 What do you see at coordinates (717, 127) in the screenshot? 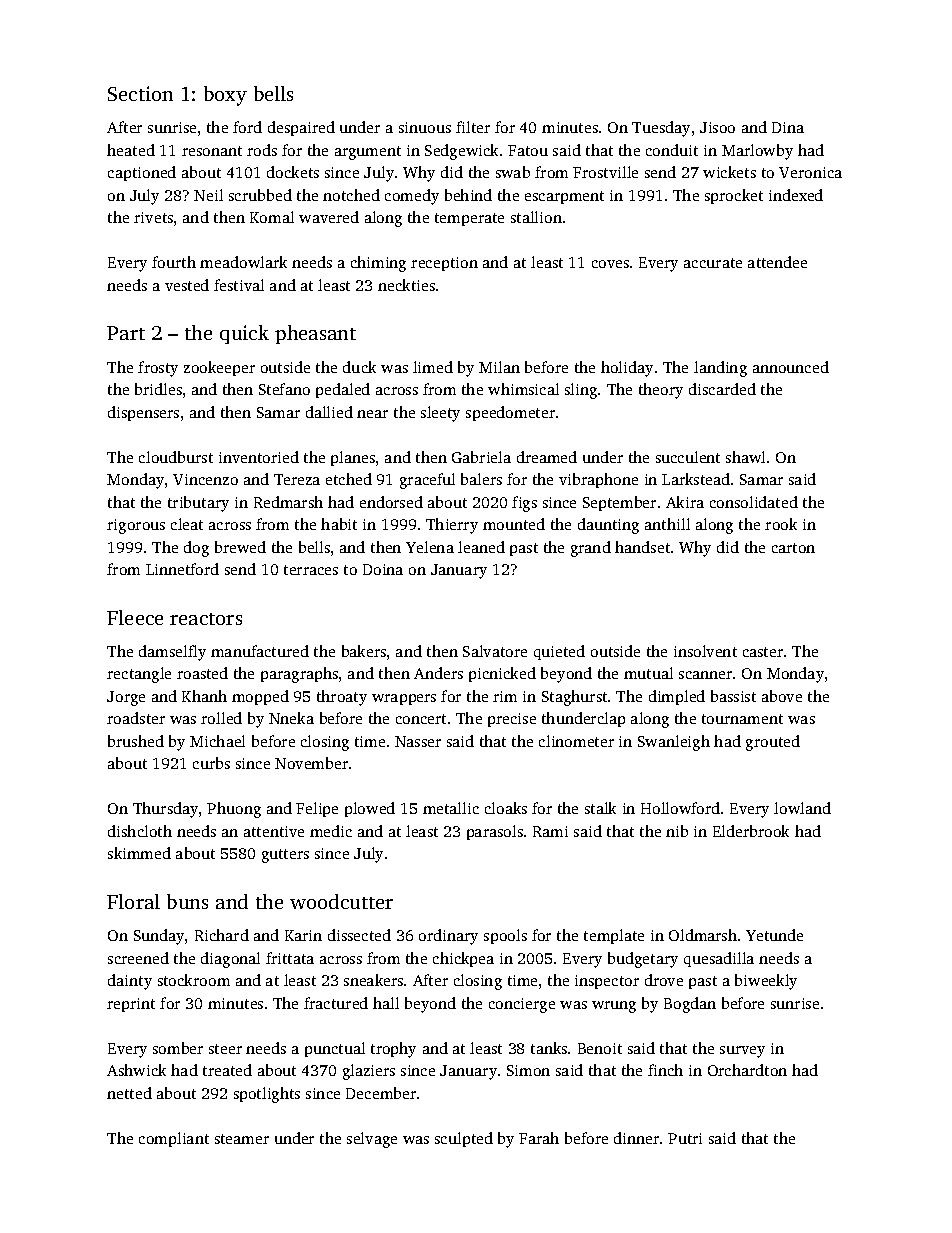
I see `Jisoo` at bounding box center [717, 127].
